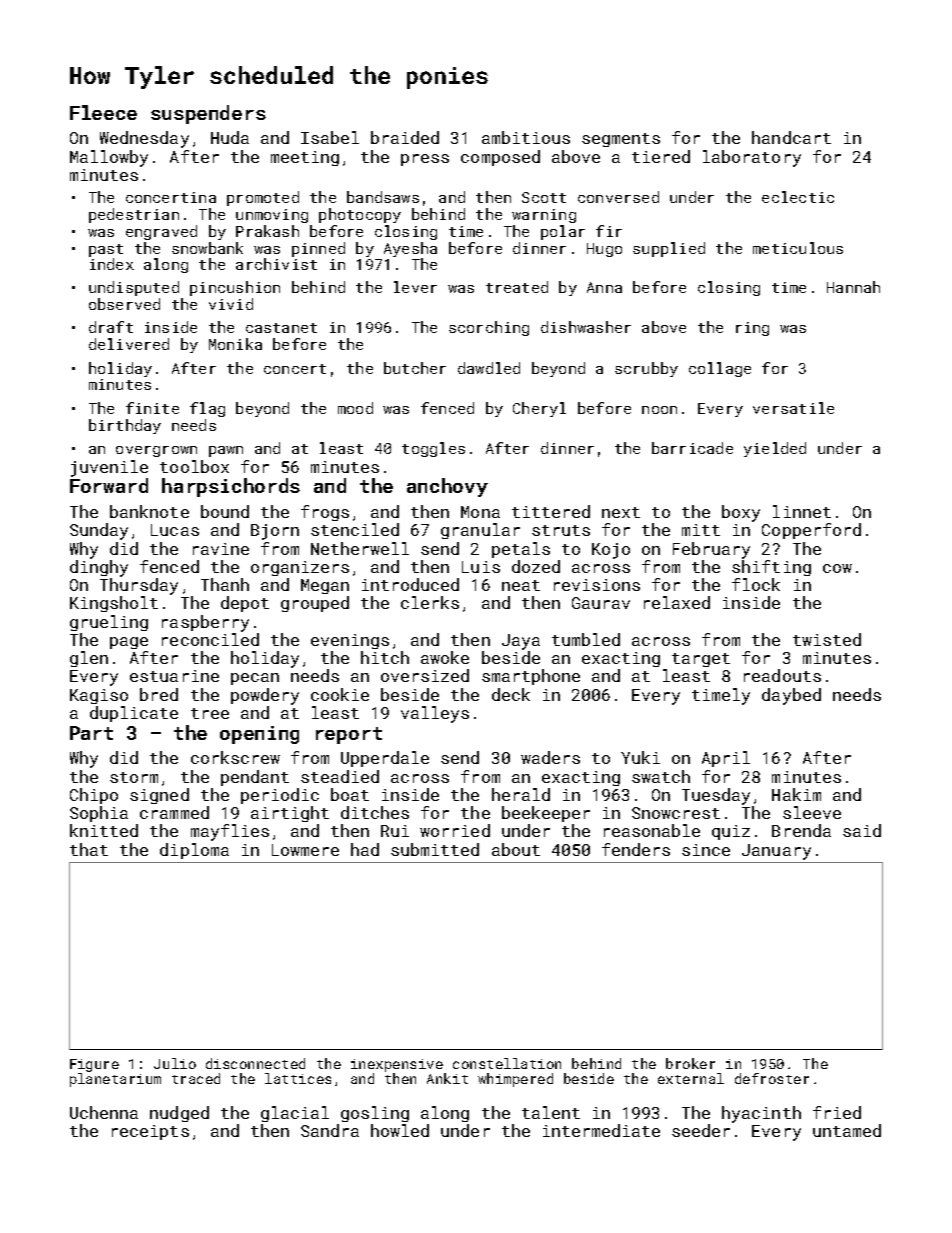 The width and height of the document is (952, 1233). Describe the element at coordinates (455, 830) in the document. I see `worried` at that location.
